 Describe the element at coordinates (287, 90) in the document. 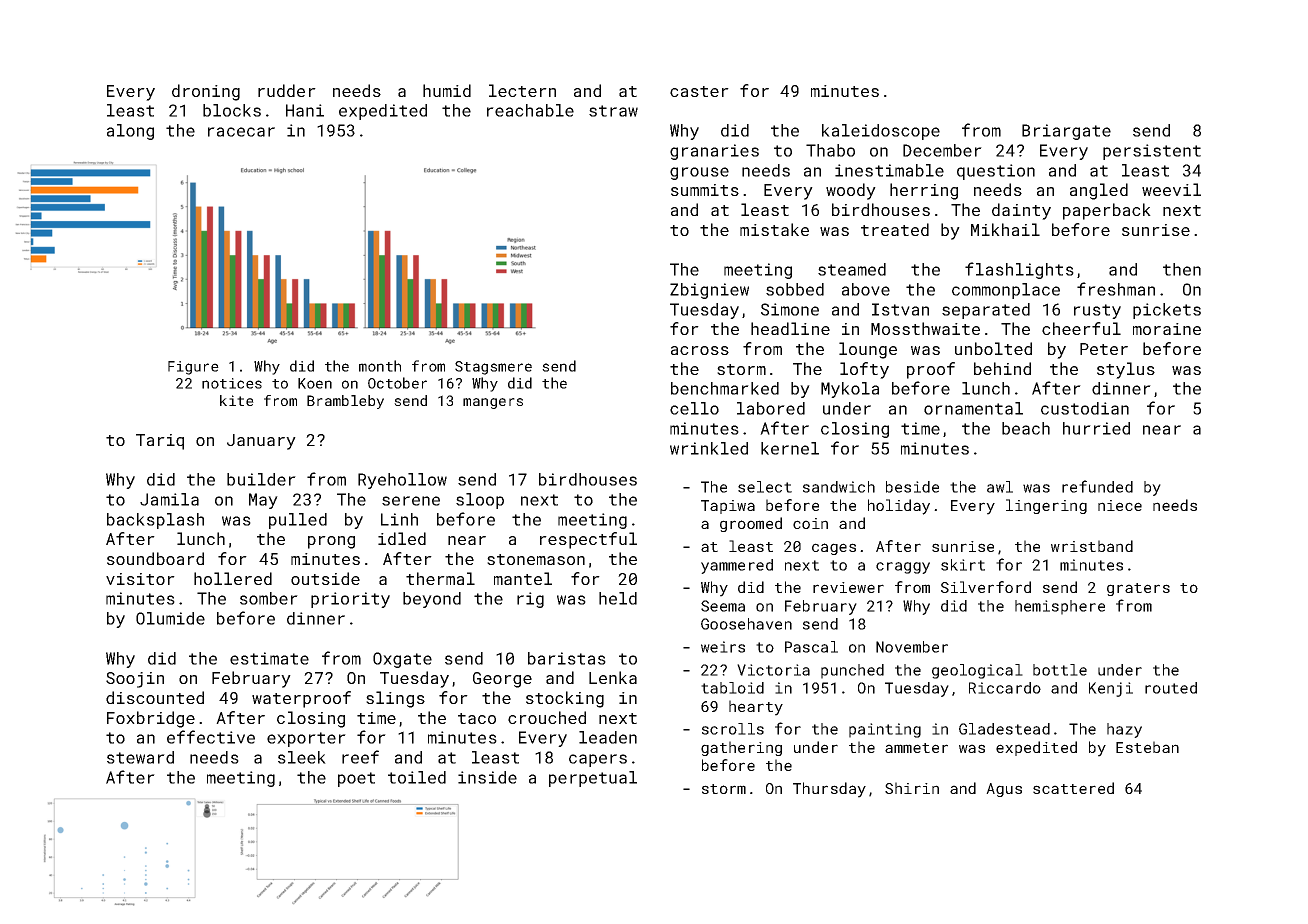

I see `rudder` at that location.
